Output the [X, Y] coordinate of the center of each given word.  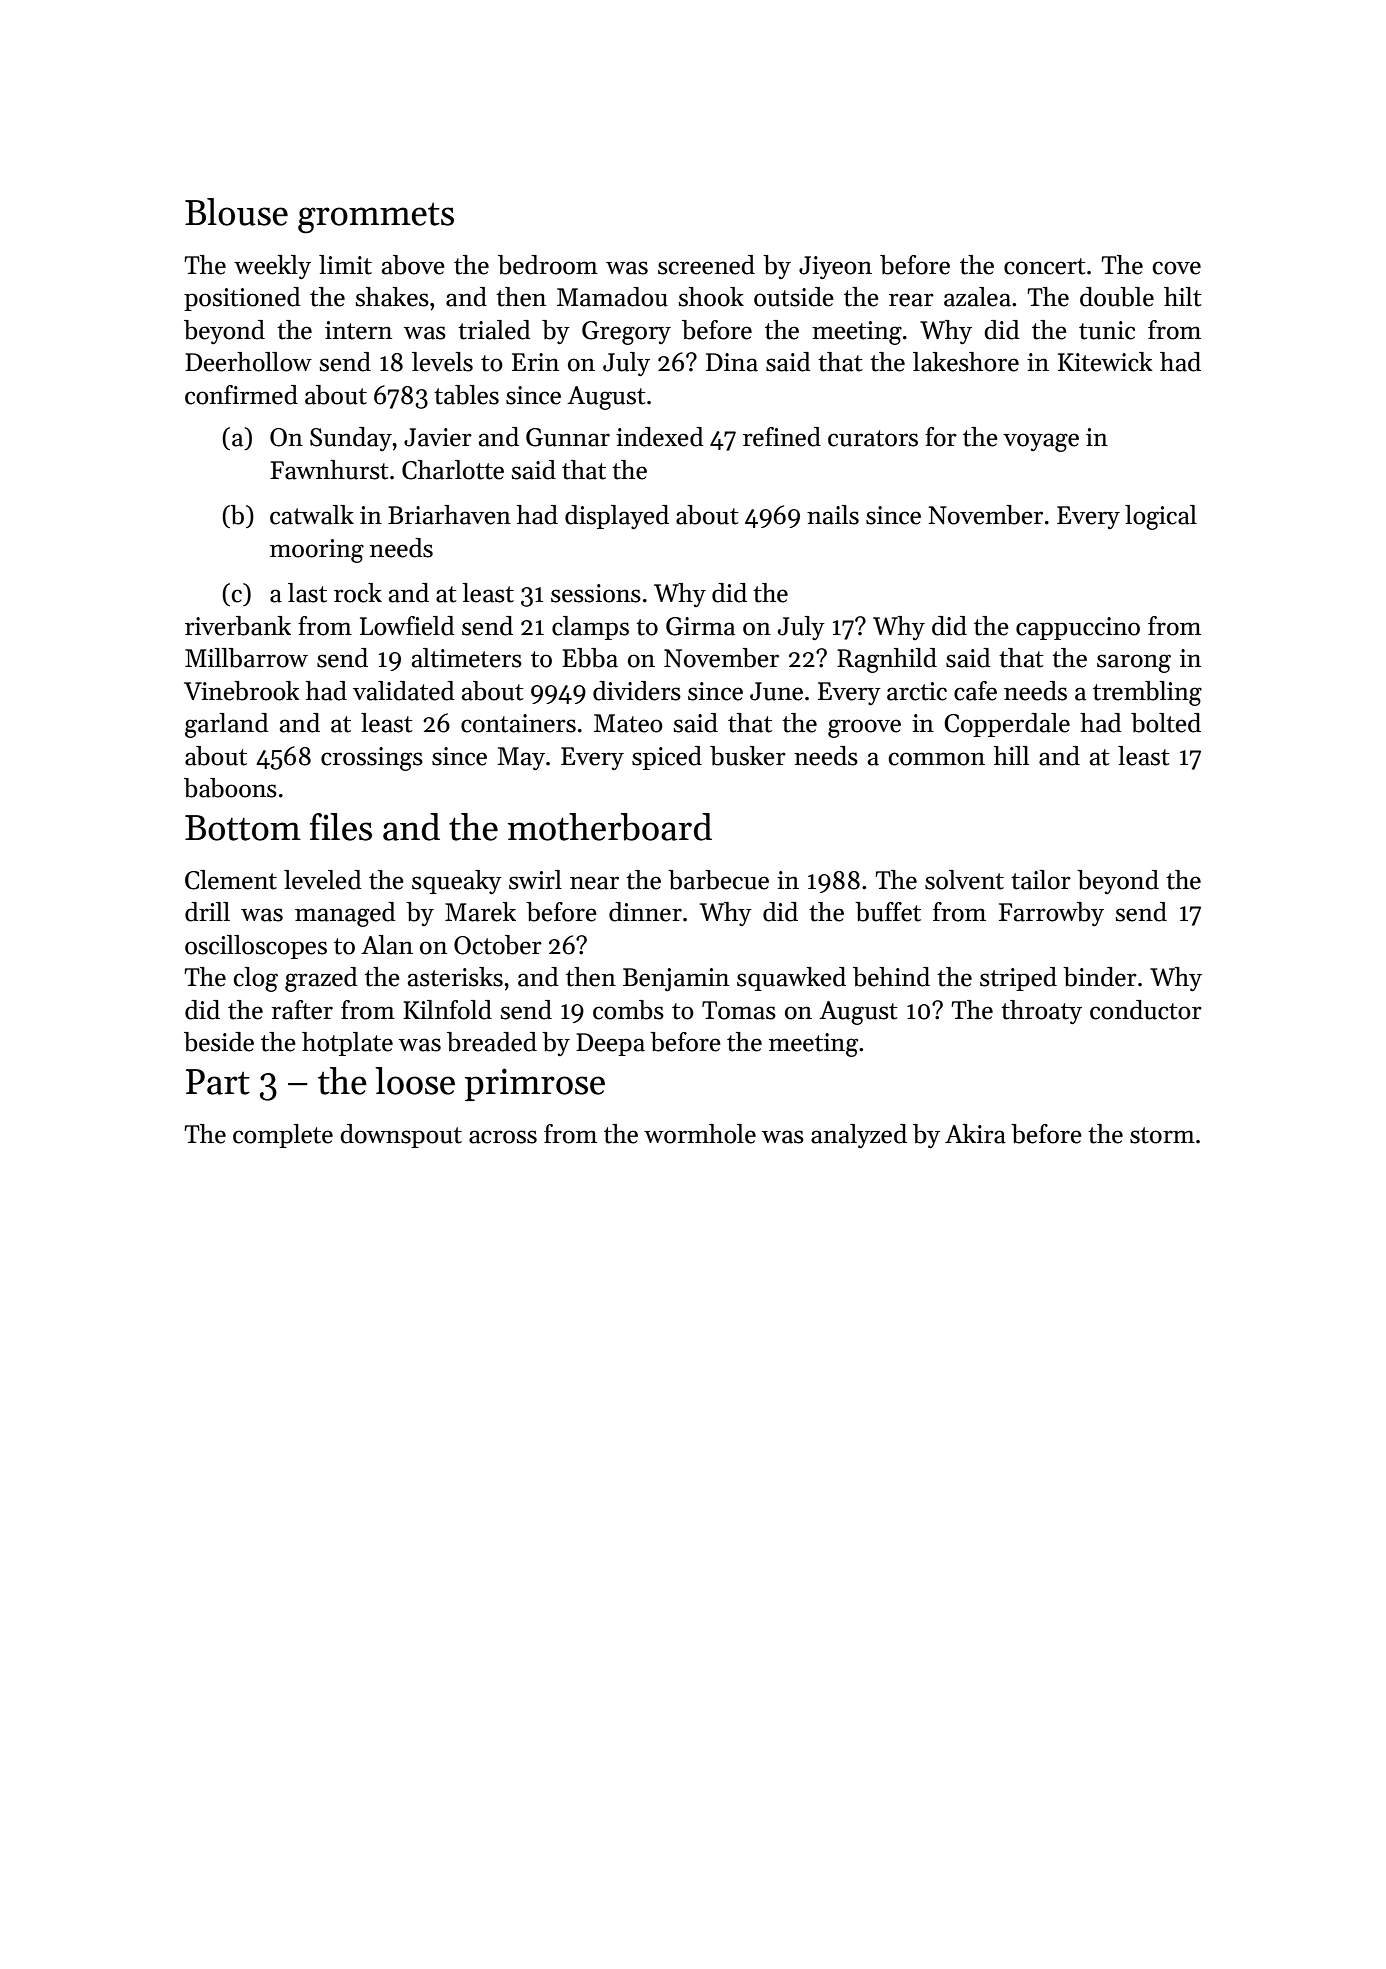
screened [706, 265]
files [341, 827]
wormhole [700, 1134]
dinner [645, 912]
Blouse [236, 212]
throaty [1041, 1012]
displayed [617, 517]
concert [1045, 266]
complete [283, 1136]
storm [1162, 1135]
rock [358, 593]
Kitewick [1105, 362]
